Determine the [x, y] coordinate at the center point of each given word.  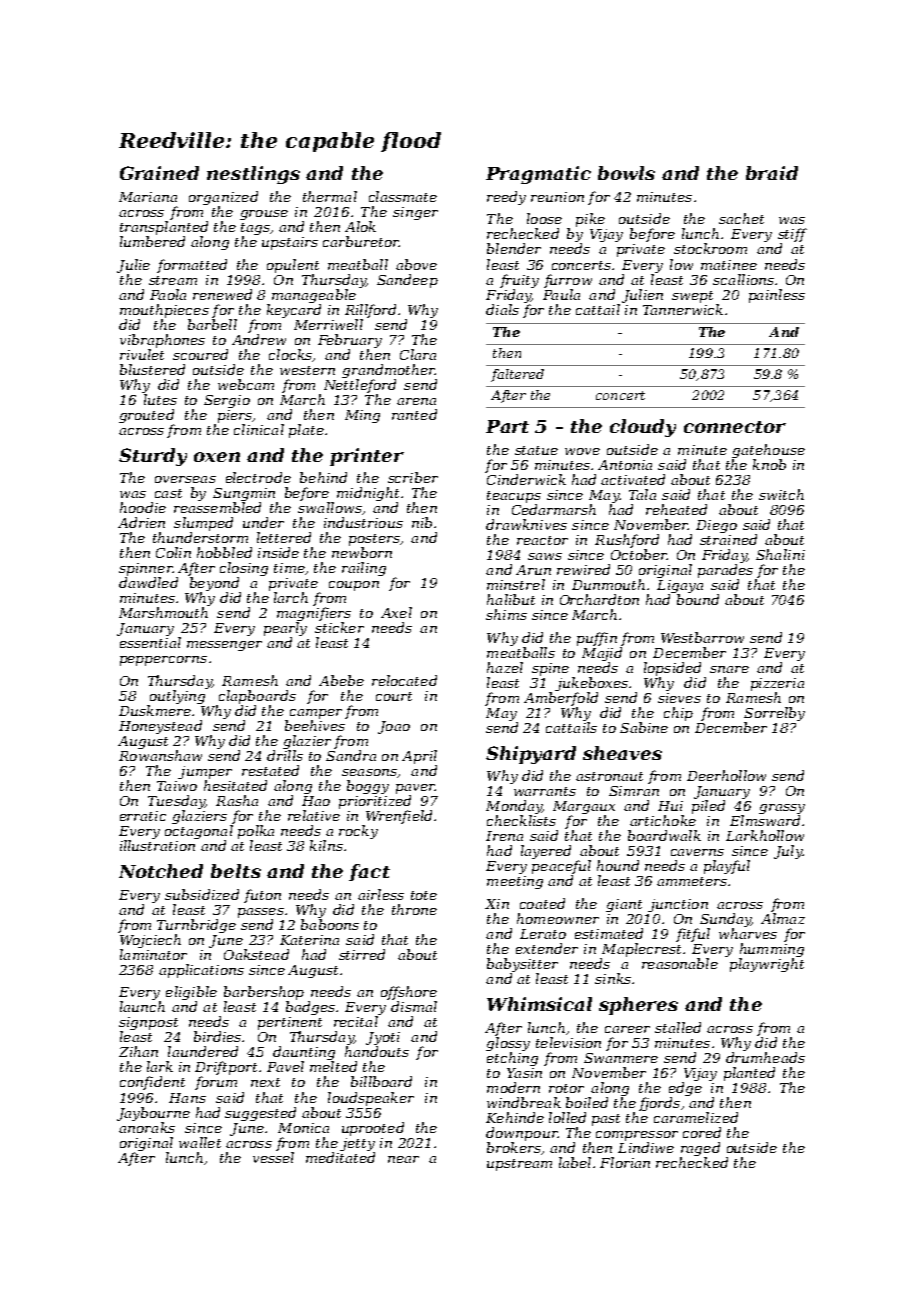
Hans [187, 1098]
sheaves [622, 753]
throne [414, 909]
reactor [542, 540]
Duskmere [155, 710]
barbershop [264, 993]
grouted [146, 416]
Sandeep [407, 281]
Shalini [780, 554]
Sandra [351, 755]
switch [781, 494]
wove [582, 451]
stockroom [710, 248]
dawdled [148, 582]
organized [223, 198]
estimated [609, 933]
